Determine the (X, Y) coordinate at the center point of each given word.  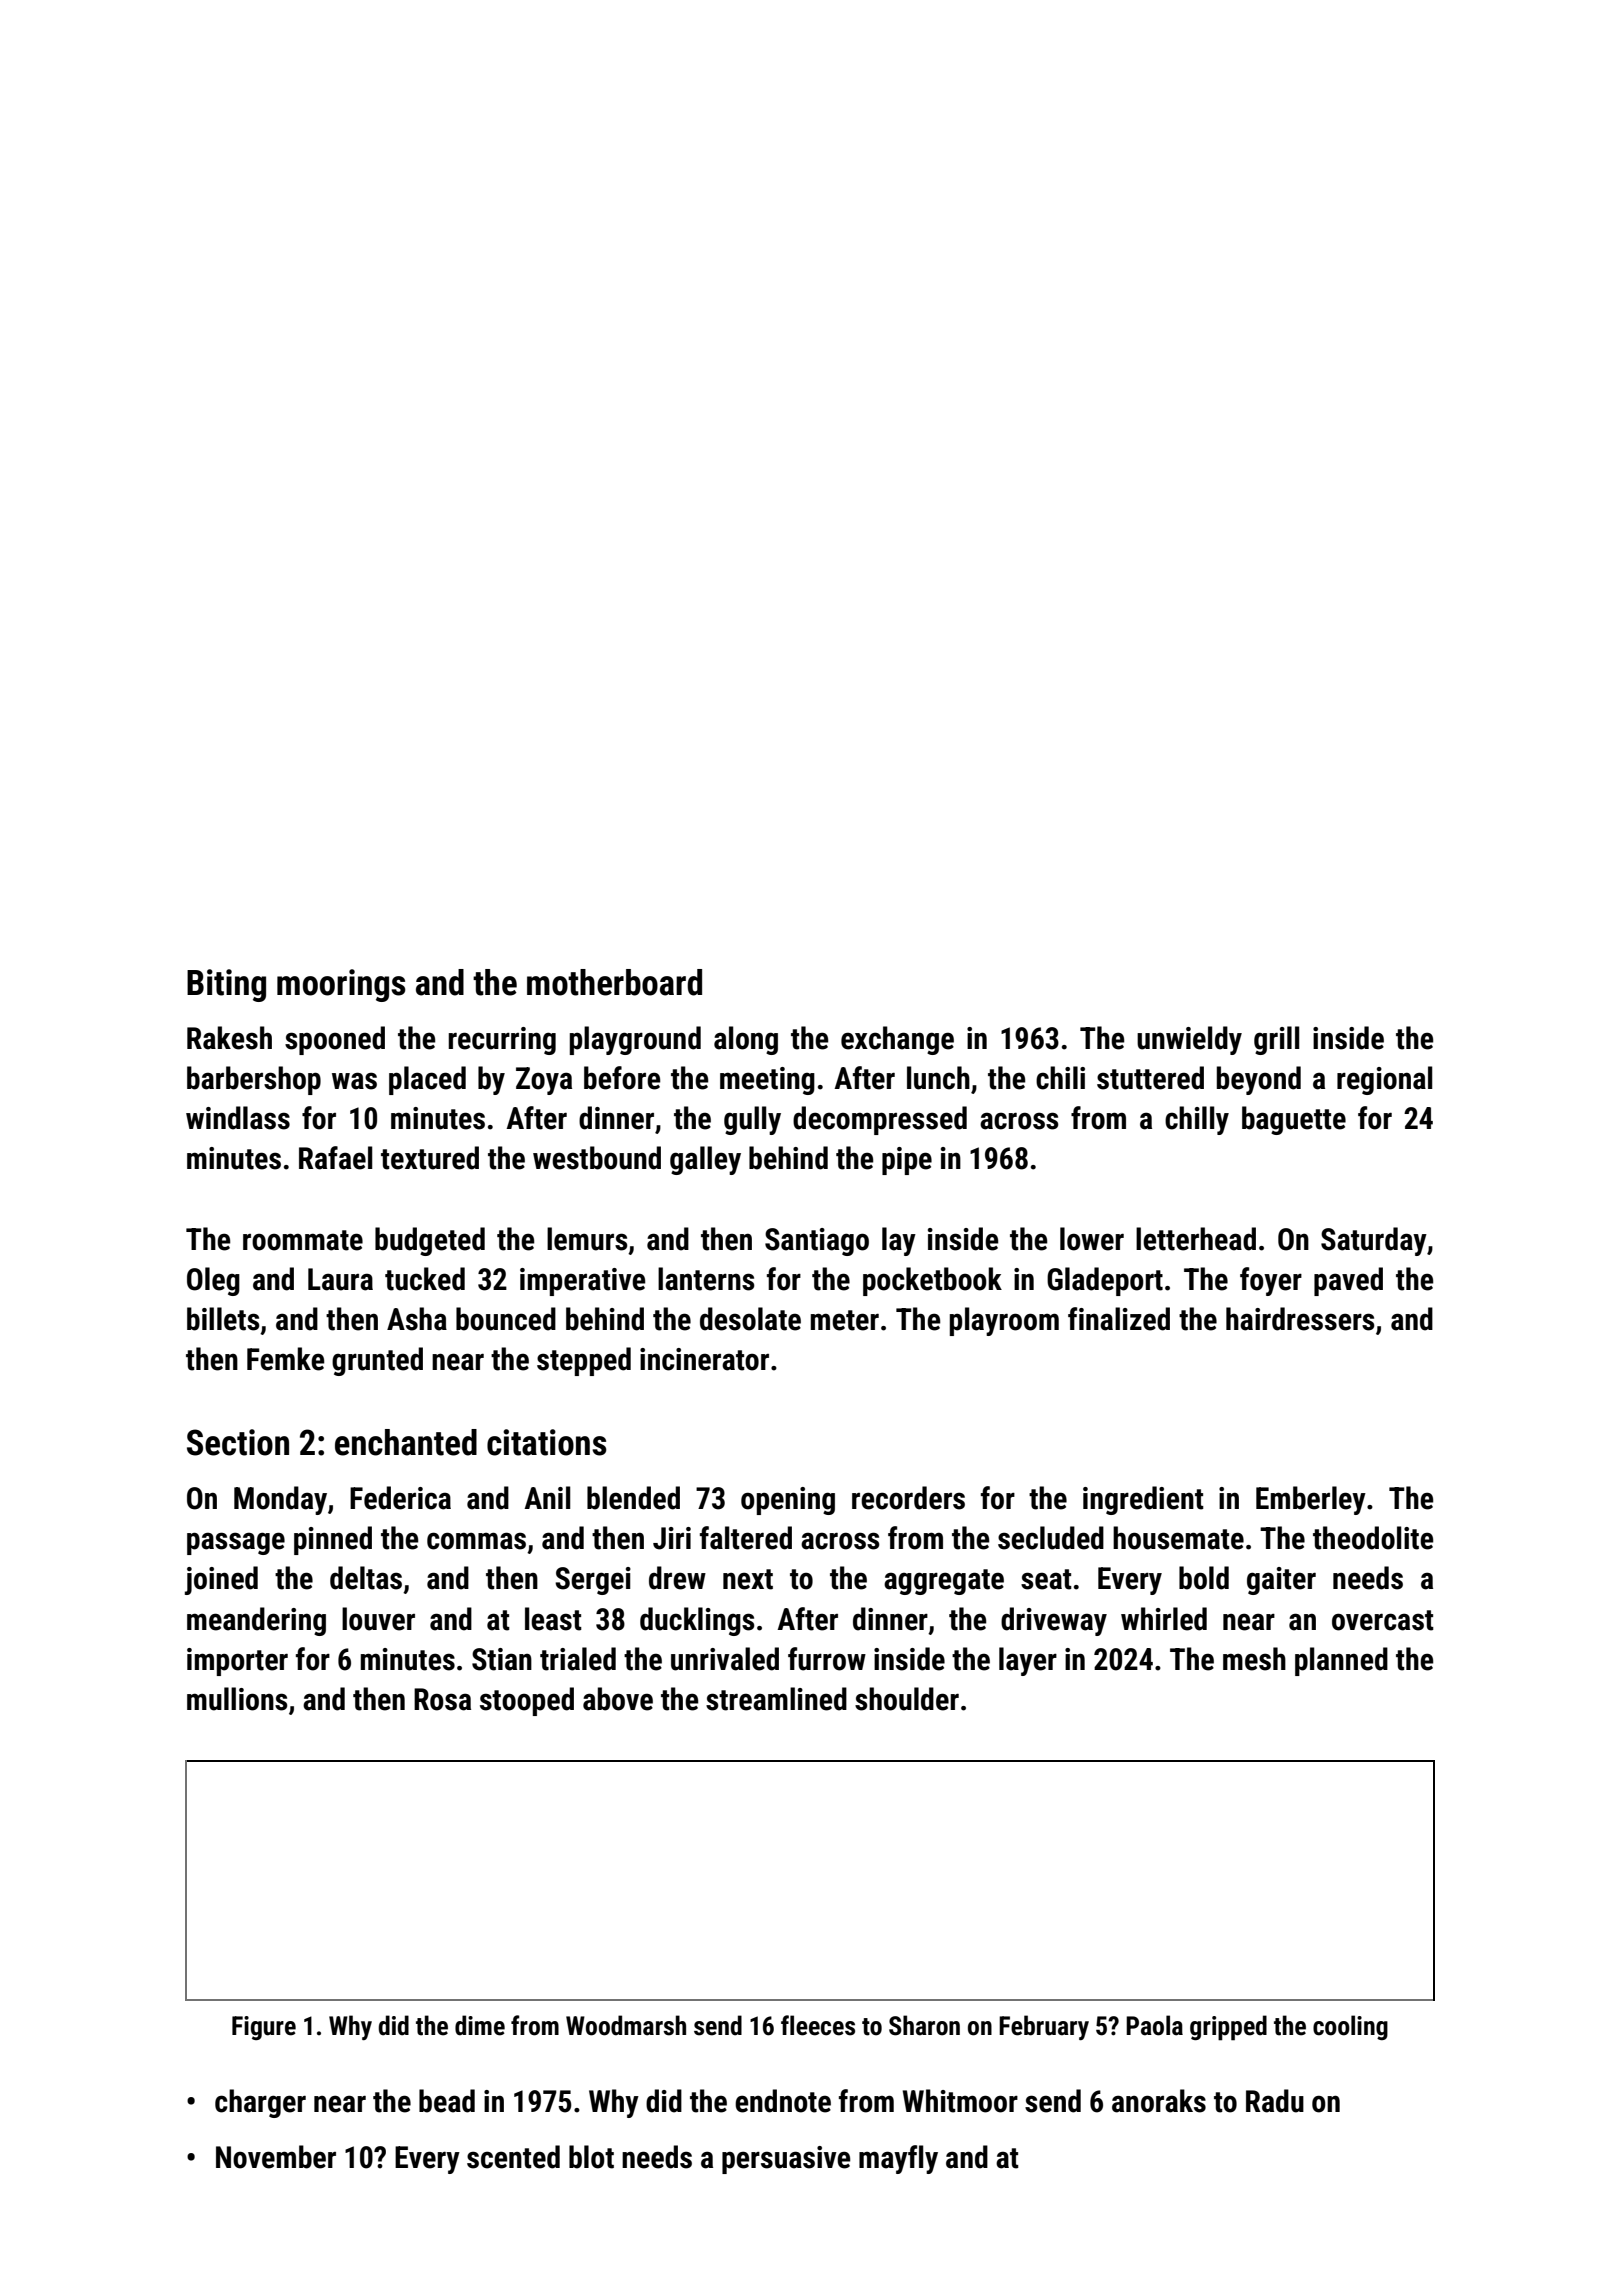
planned (1341, 1661)
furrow (827, 1659)
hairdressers (1300, 1319)
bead (447, 2101)
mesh (1254, 1659)
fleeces (818, 2025)
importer (237, 1662)
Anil (547, 1497)
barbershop (254, 1080)
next (748, 1579)
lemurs (587, 1239)
